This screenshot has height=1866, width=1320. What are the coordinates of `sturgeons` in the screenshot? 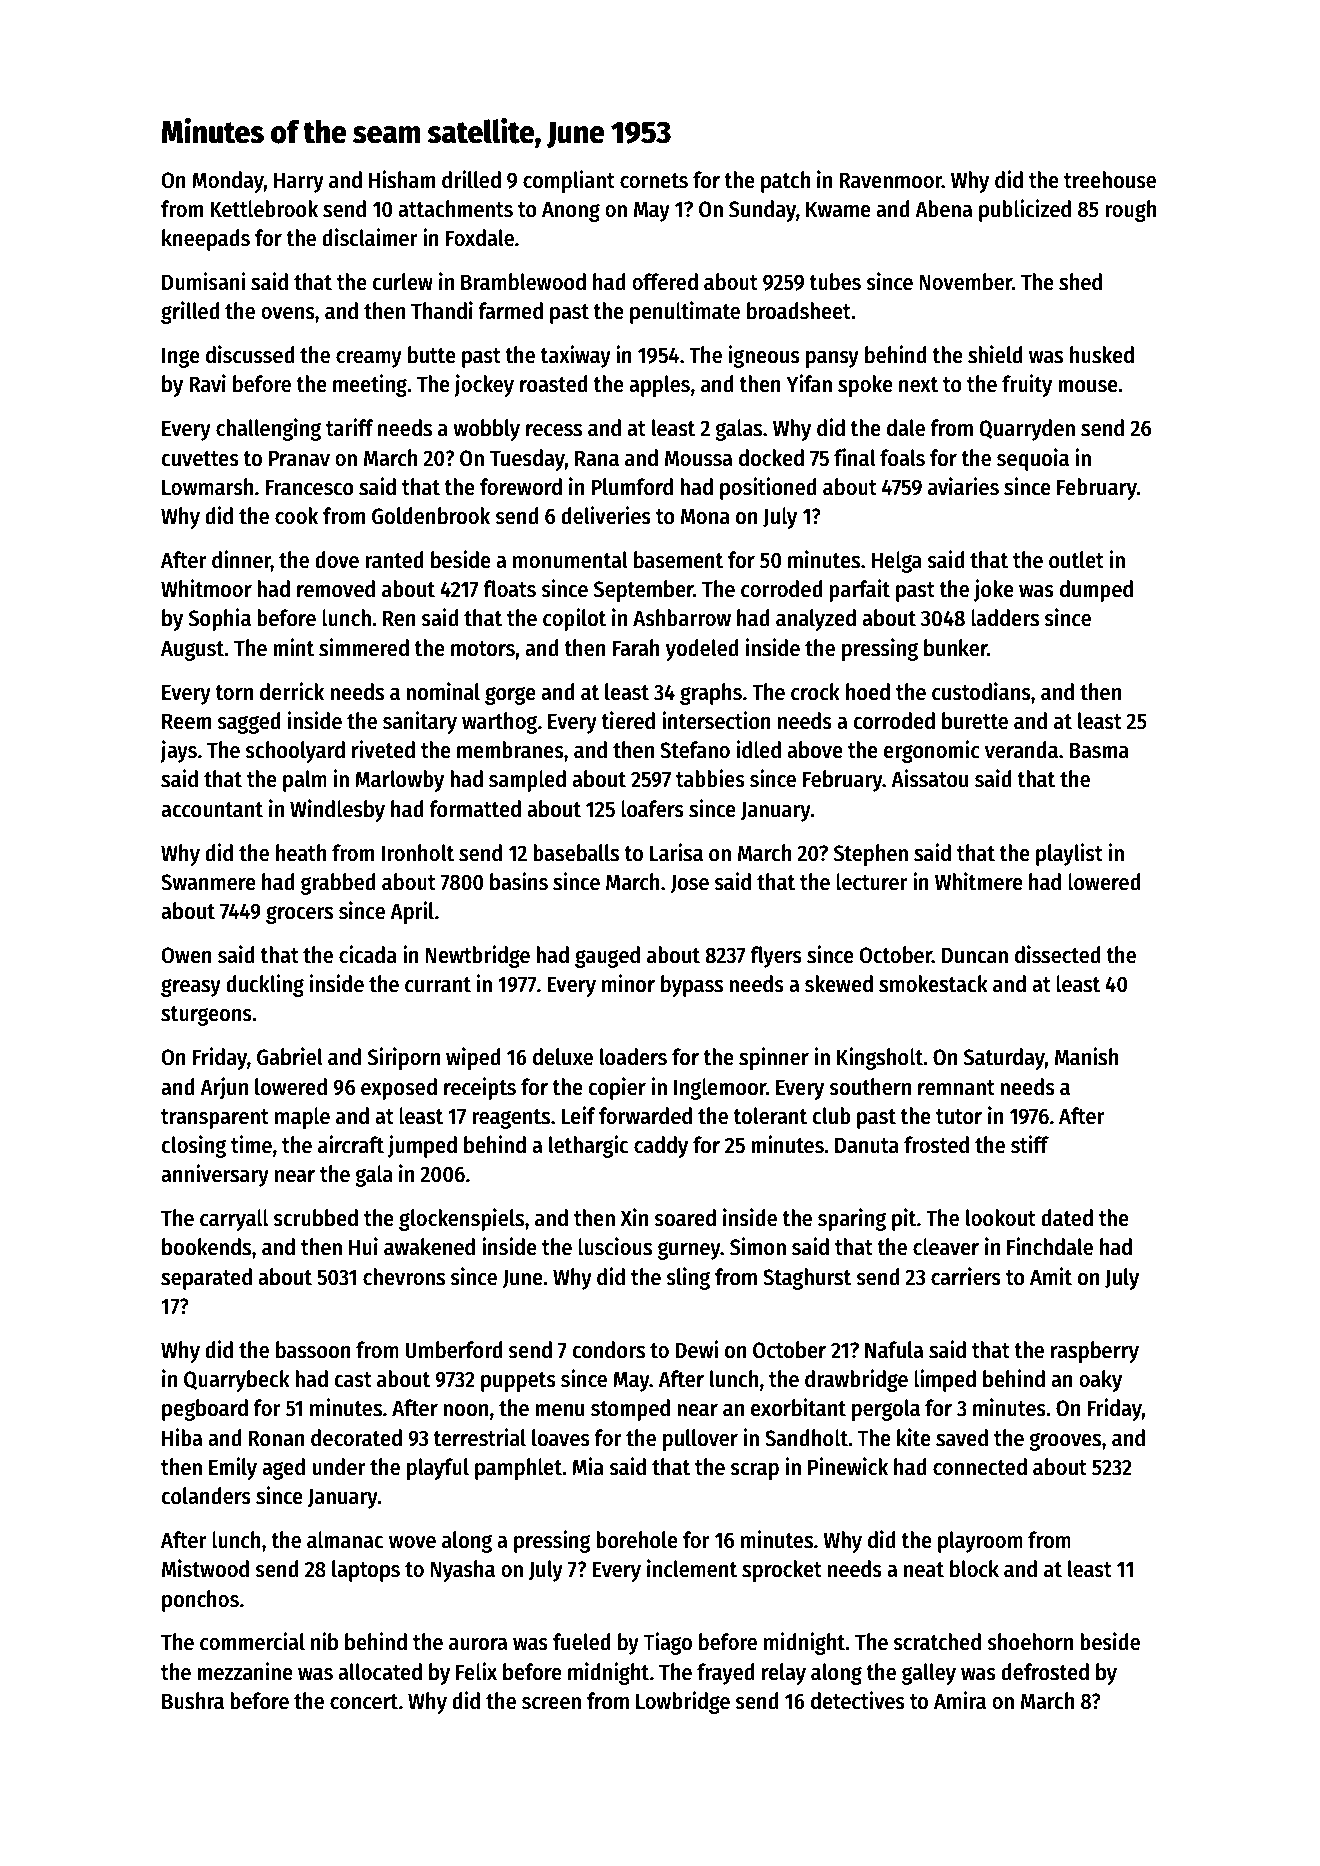 It's located at (206, 1016).
